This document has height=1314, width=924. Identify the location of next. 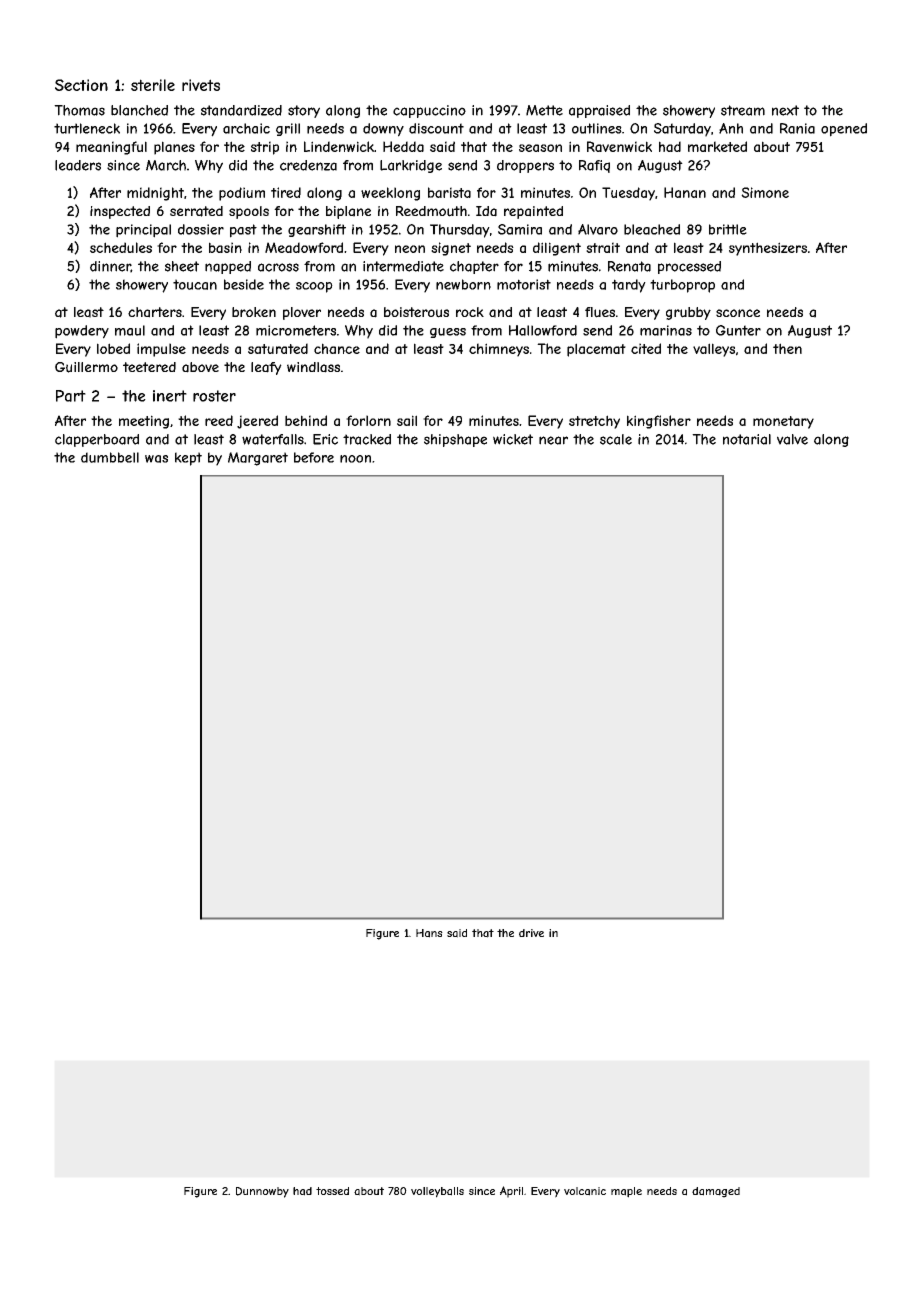
(785, 110).
